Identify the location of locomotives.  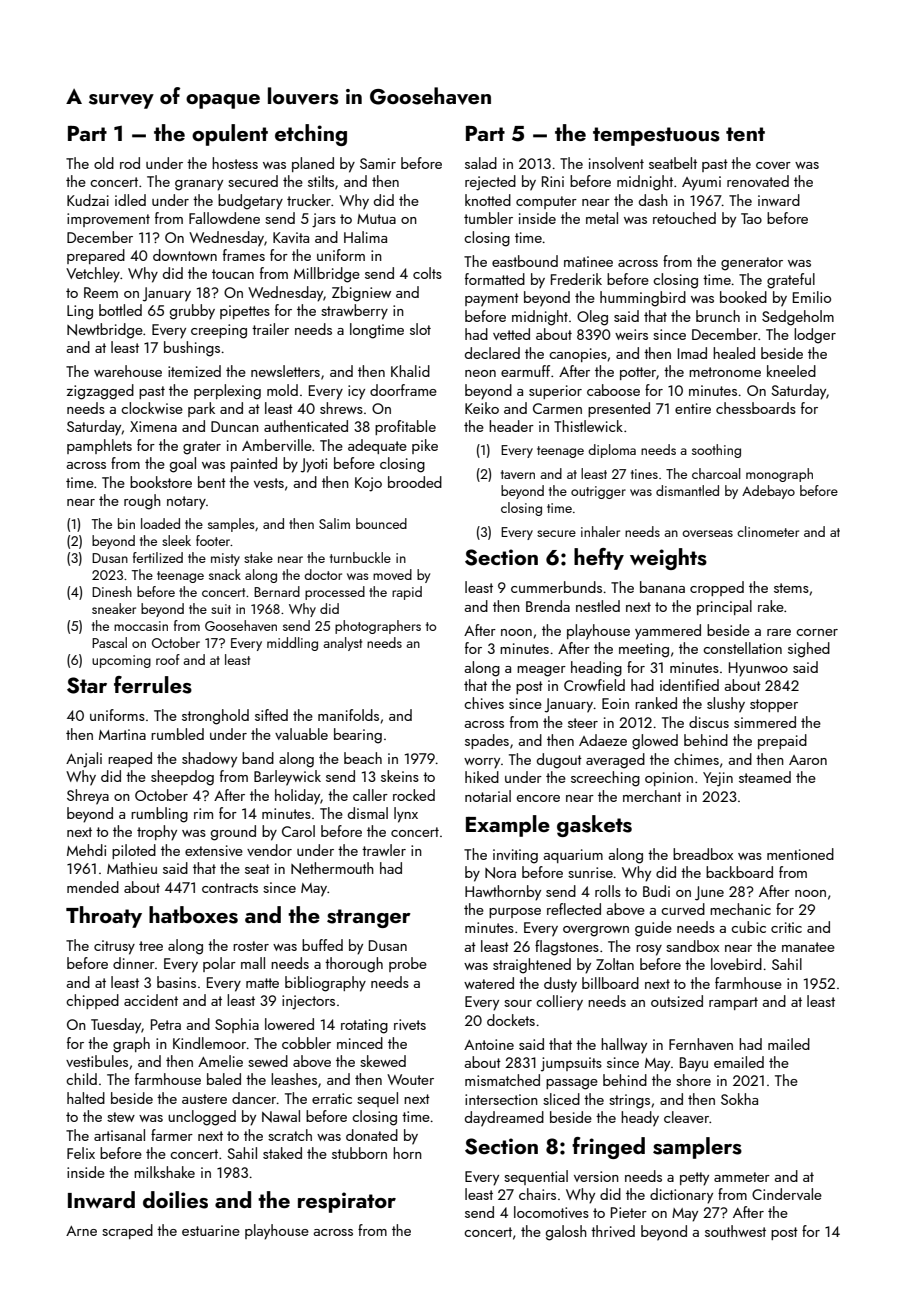
(551, 1212).
